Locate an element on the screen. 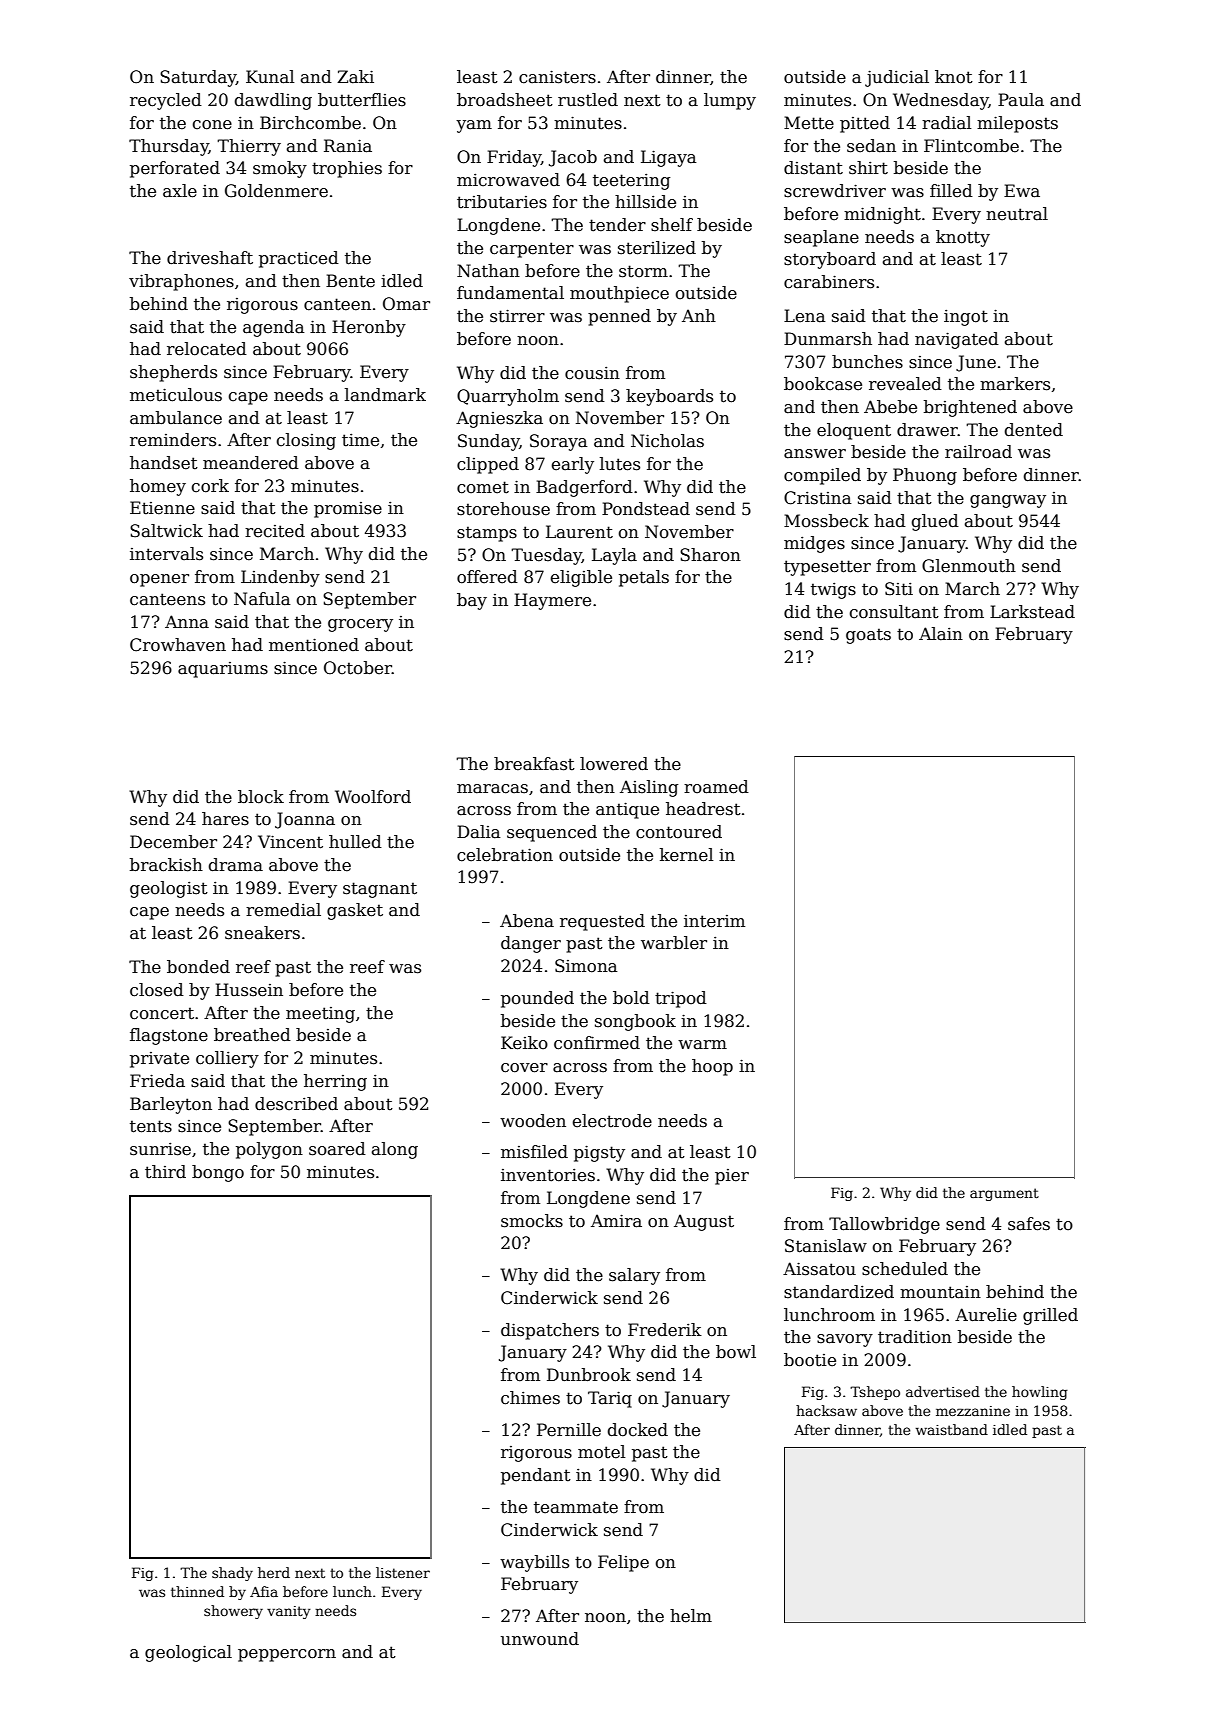 This screenshot has width=1215, height=1718. geological is located at coordinates (188, 1653).
